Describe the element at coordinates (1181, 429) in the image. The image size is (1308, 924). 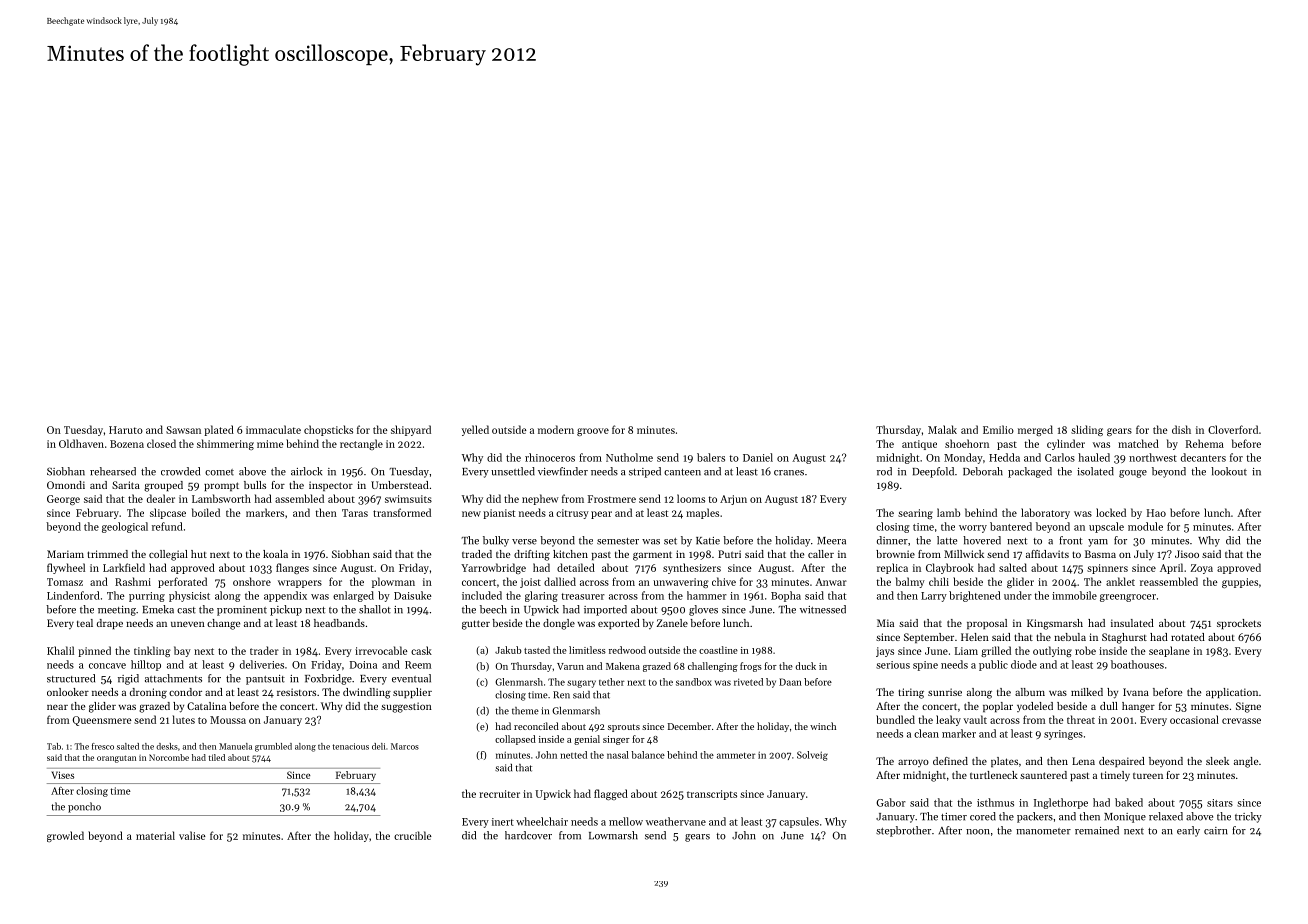
I see `dish` at that location.
